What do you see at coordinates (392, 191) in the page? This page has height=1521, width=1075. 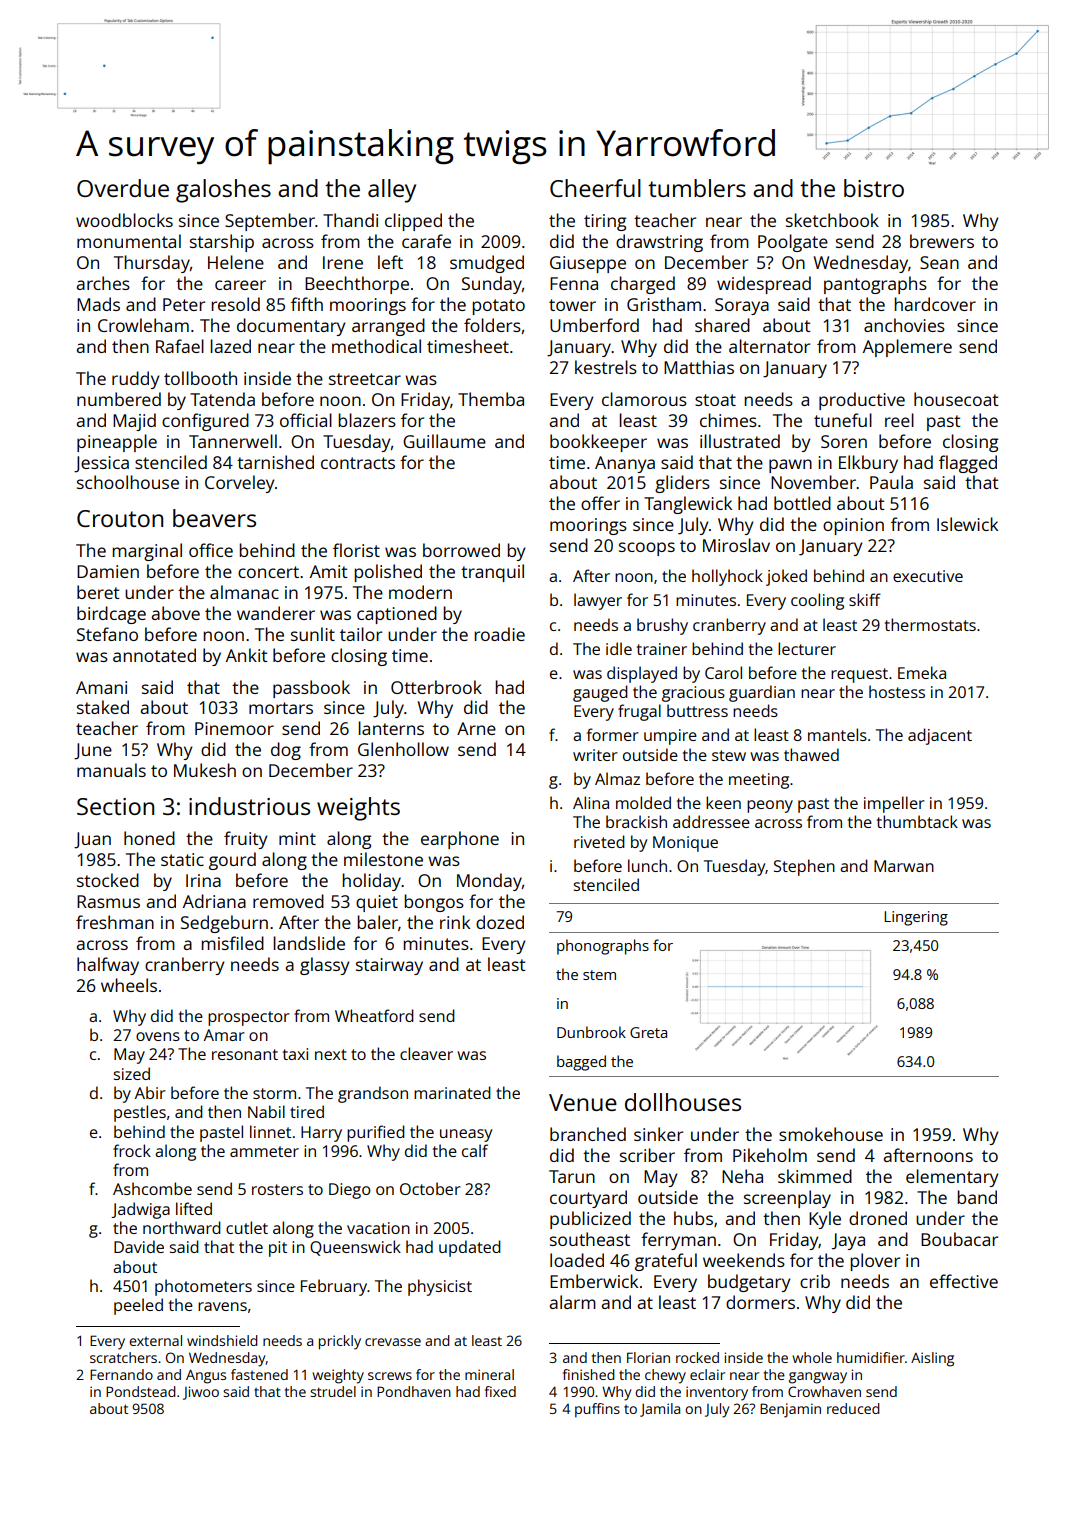 I see `alley` at bounding box center [392, 191].
